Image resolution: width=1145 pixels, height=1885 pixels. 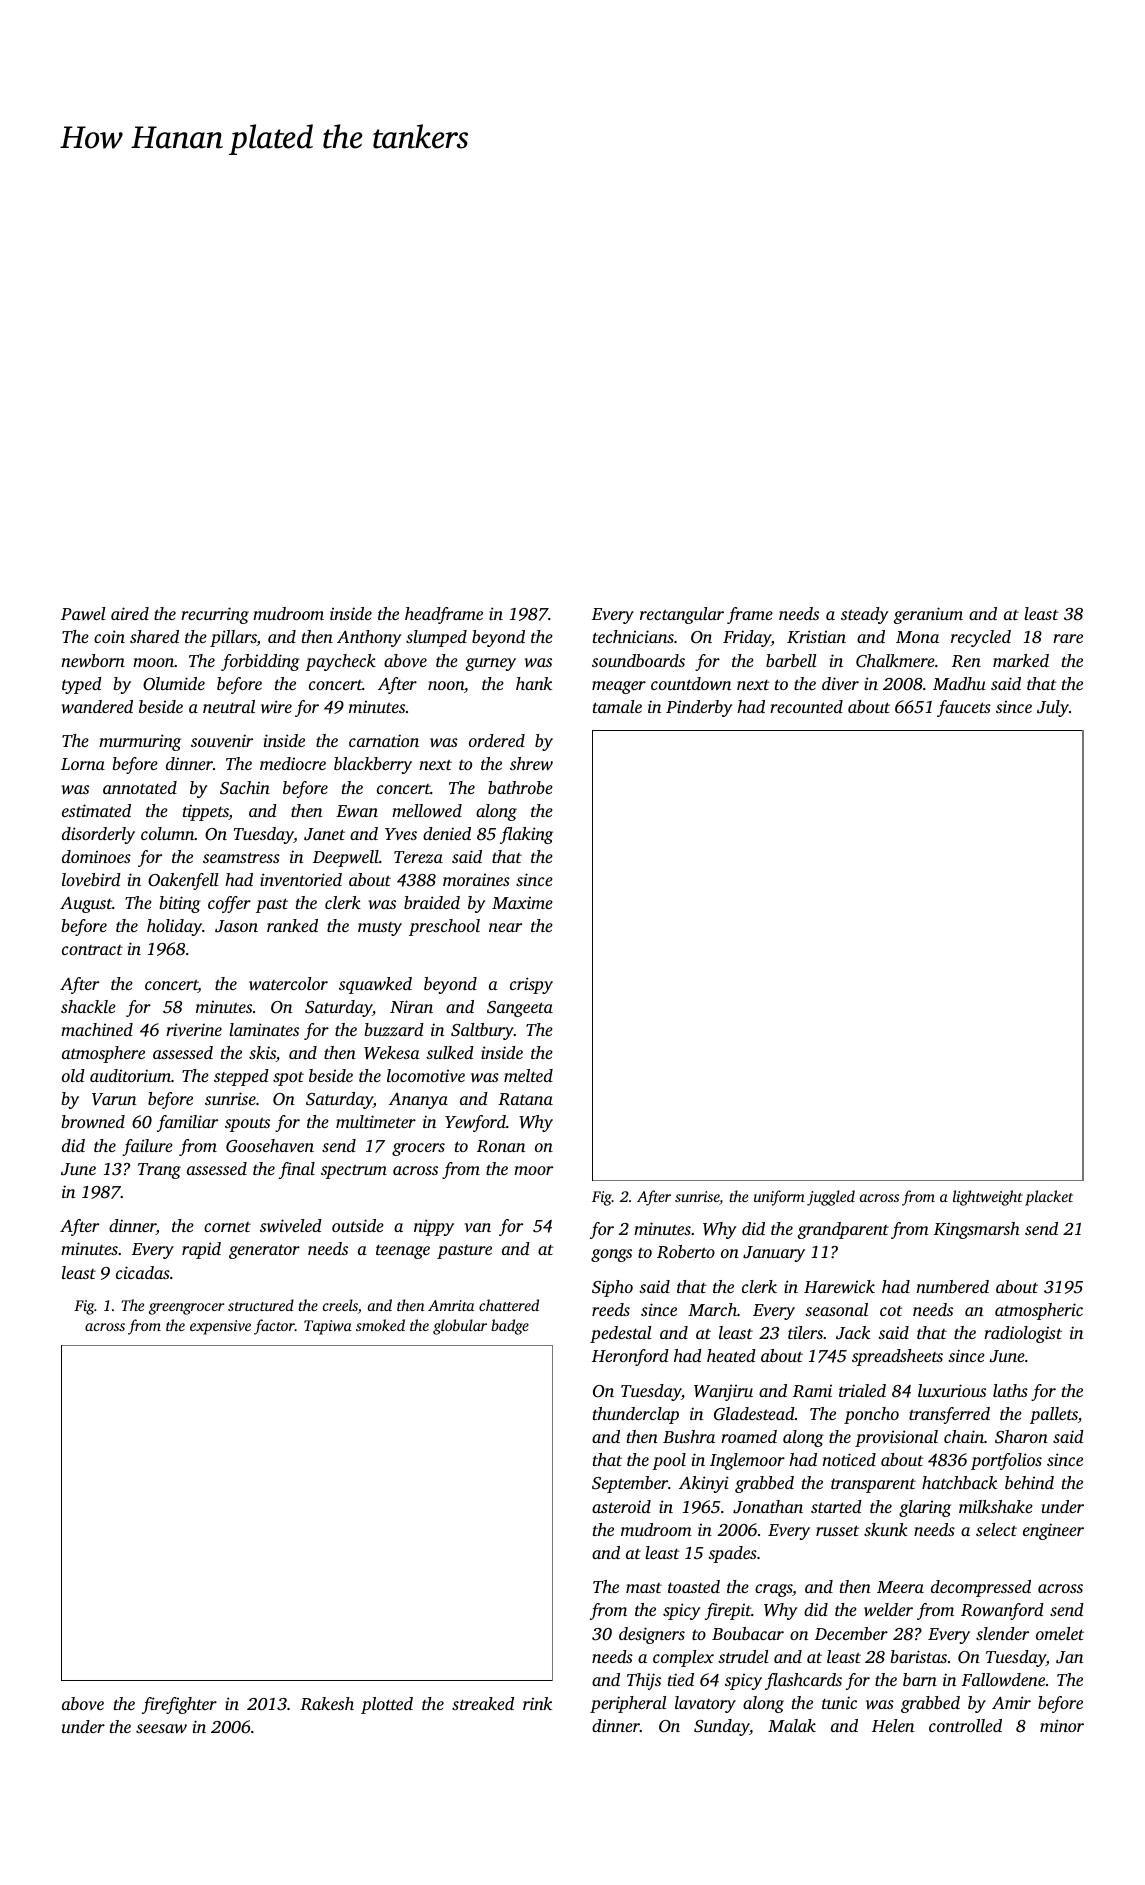 What do you see at coordinates (179, 1705) in the screenshot?
I see `firefighter` at bounding box center [179, 1705].
